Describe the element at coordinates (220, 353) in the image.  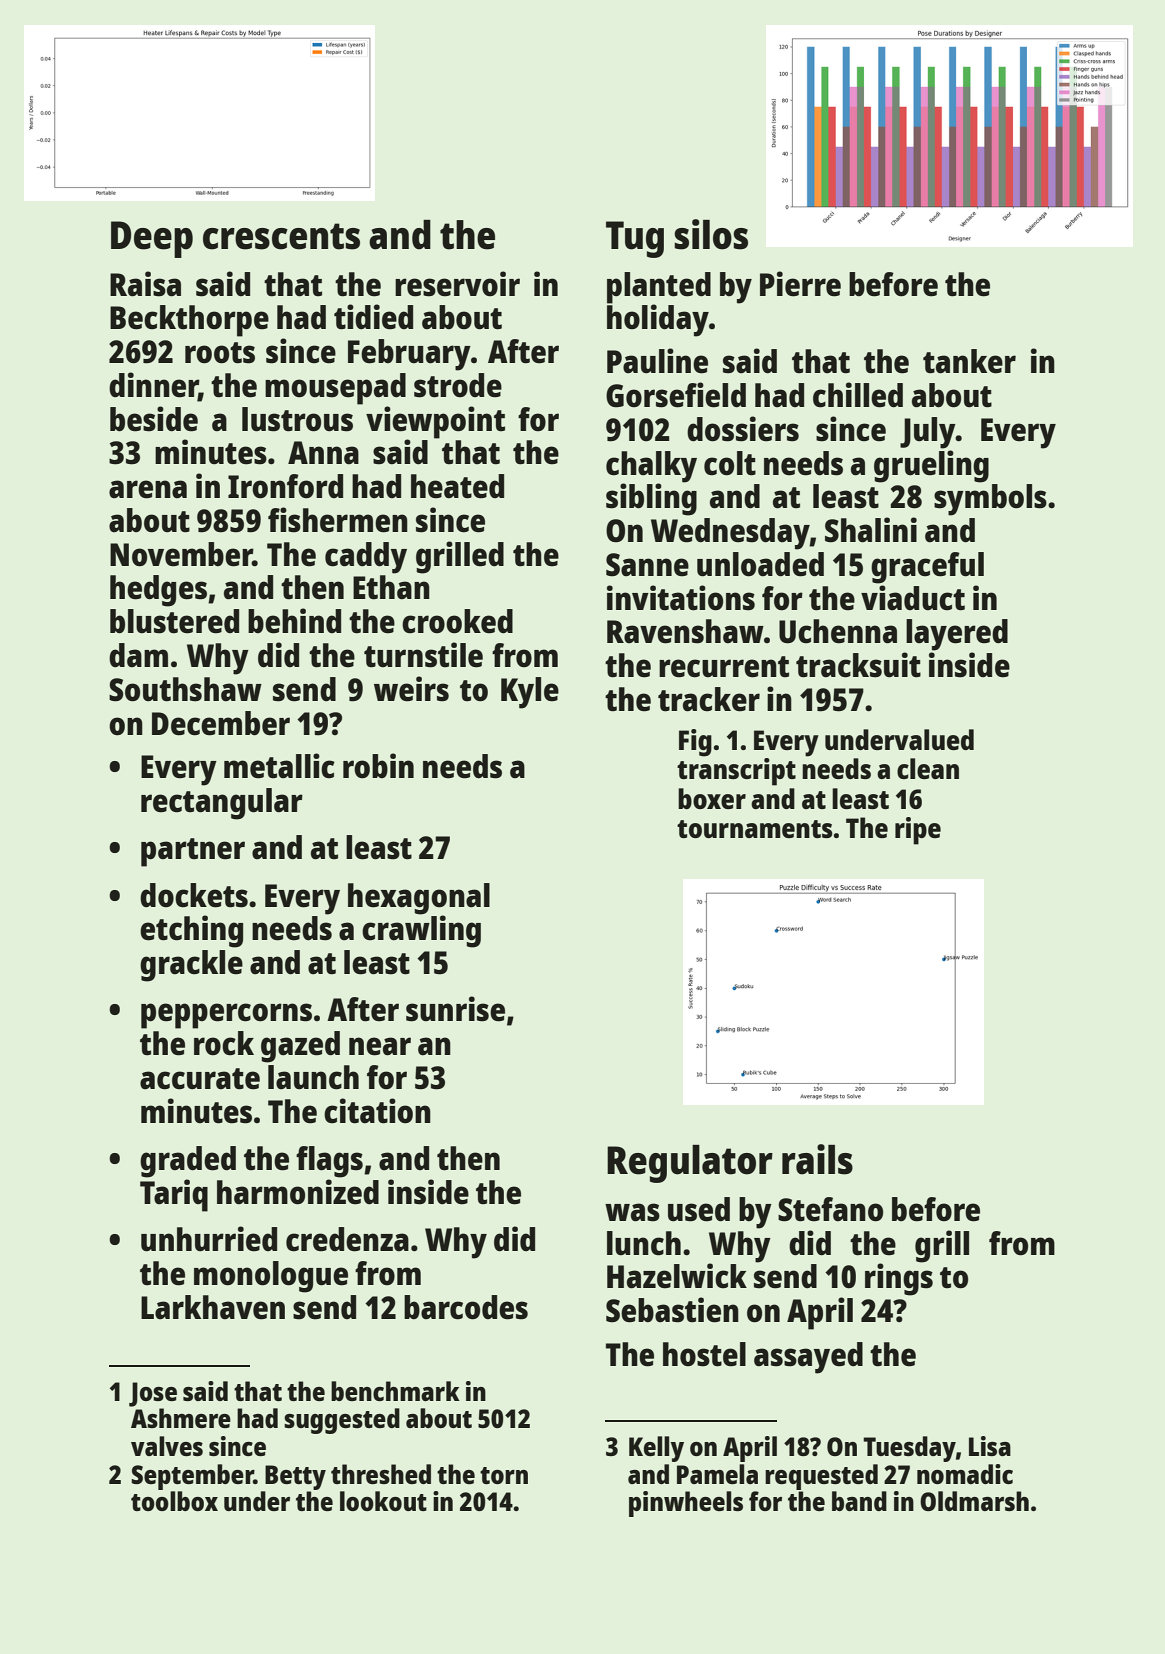
I see `roots` at that location.
